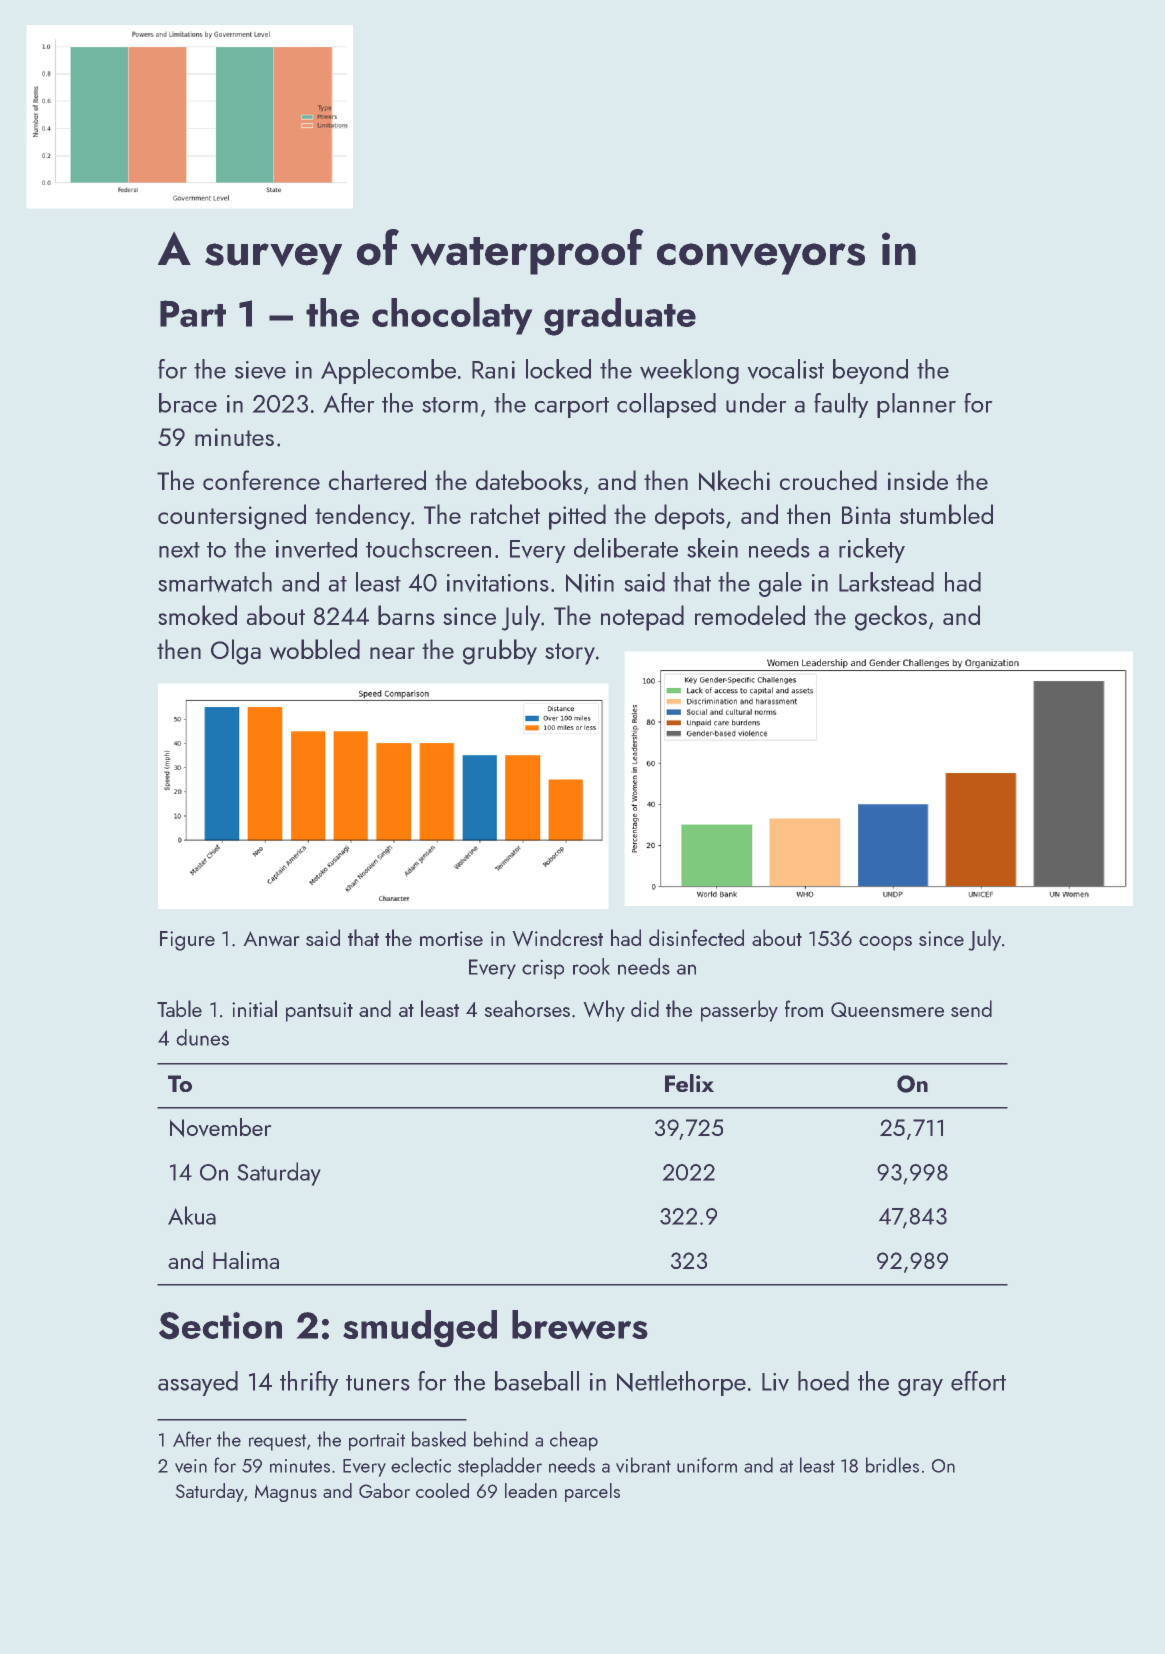  What do you see at coordinates (592, 1492) in the image?
I see `parcels` at bounding box center [592, 1492].
